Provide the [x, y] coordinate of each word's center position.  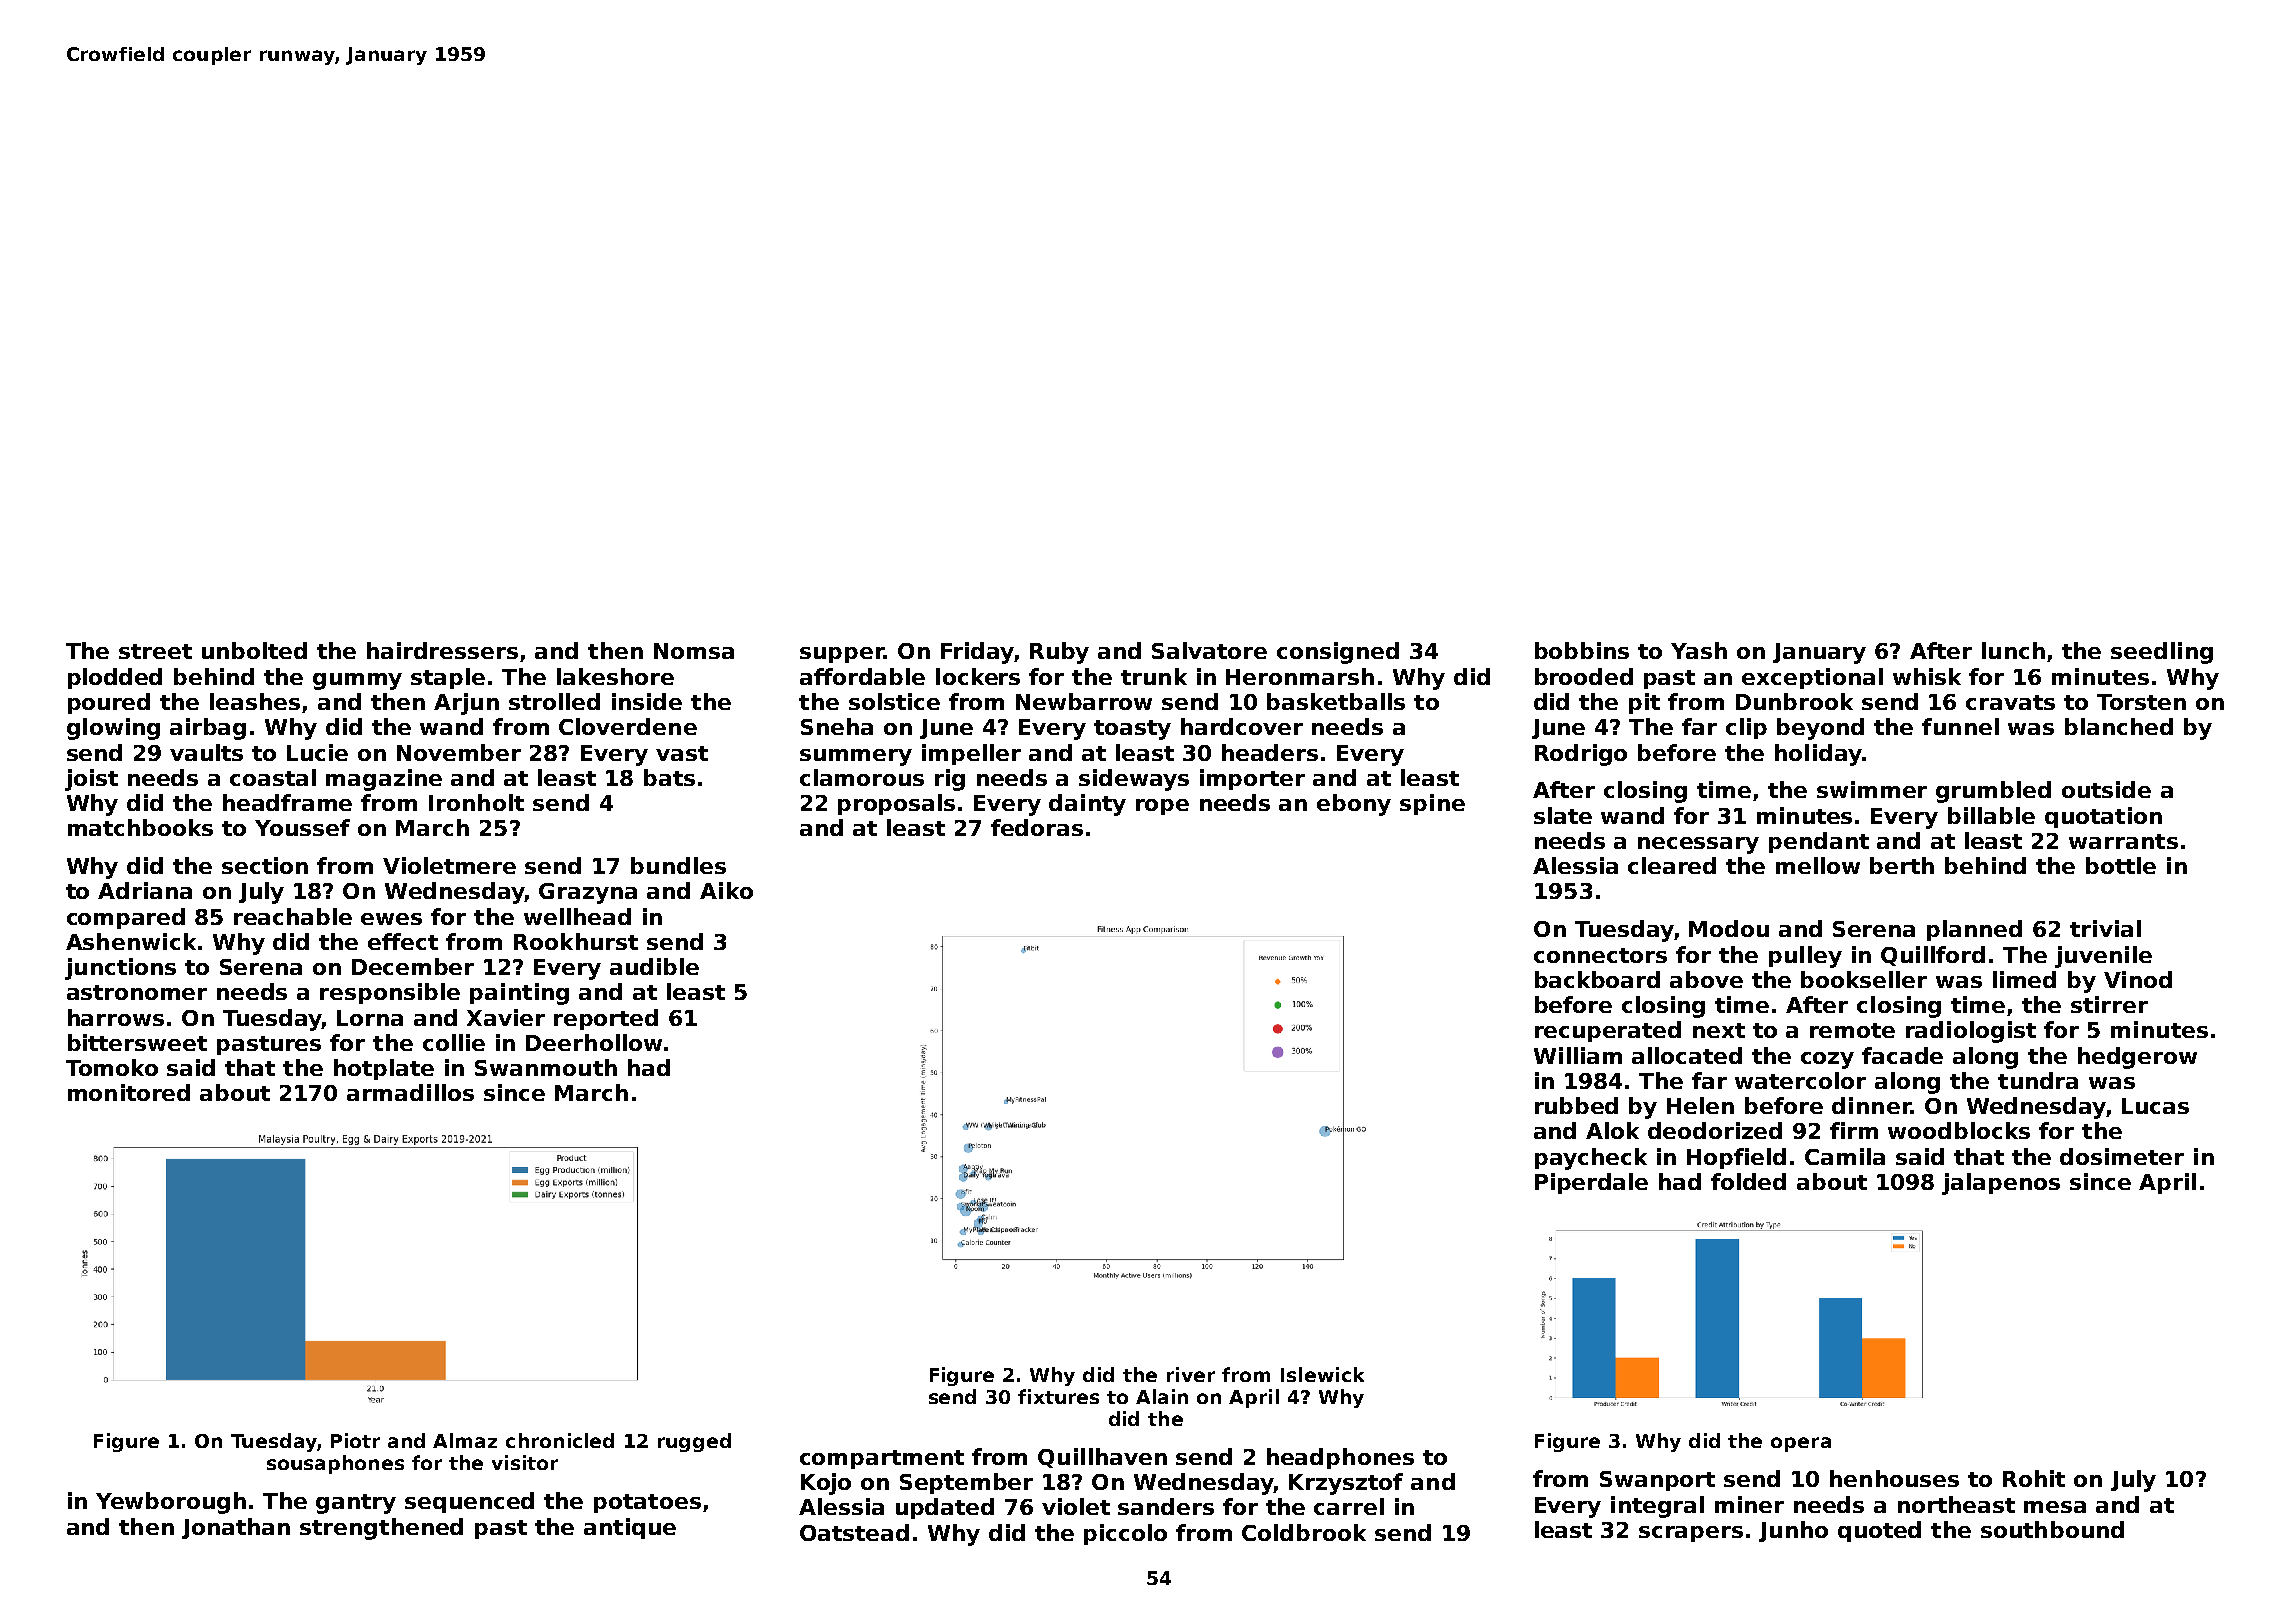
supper [842, 655]
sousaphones [335, 1464]
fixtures [1058, 1396]
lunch [2013, 650]
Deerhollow [594, 1042]
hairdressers [442, 650]
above [1706, 979]
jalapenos [2001, 1184]
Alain [1162, 1396]
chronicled [560, 1440]
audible [654, 966]
